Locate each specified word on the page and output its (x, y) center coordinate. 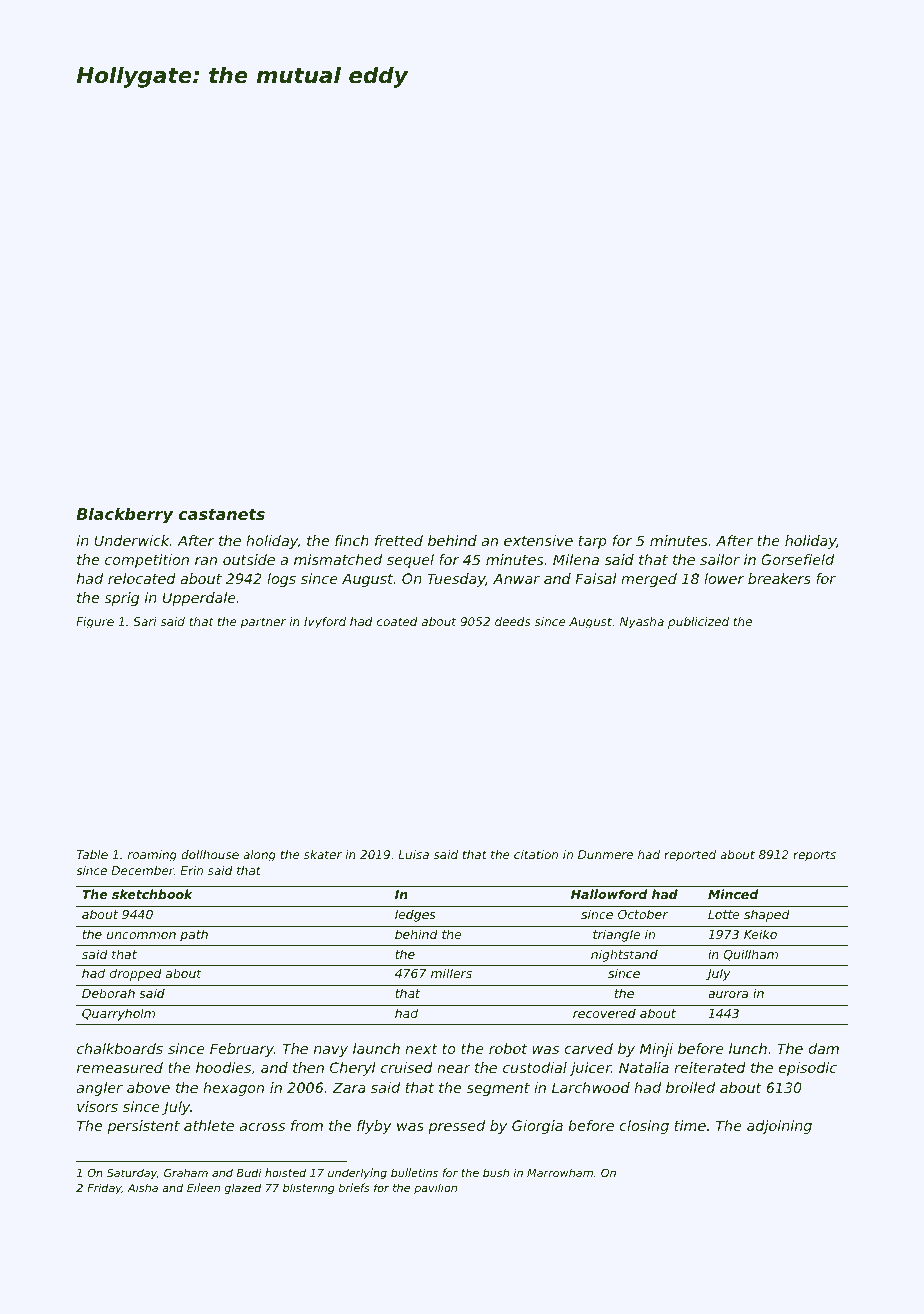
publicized (698, 623)
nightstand (624, 955)
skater (323, 854)
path (194, 935)
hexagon (233, 1089)
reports (814, 856)
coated (397, 621)
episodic (807, 1069)
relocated (142, 578)
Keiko (760, 934)
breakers (779, 578)
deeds (512, 621)
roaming (152, 856)
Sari (145, 621)
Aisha (142, 1187)
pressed (456, 1127)
